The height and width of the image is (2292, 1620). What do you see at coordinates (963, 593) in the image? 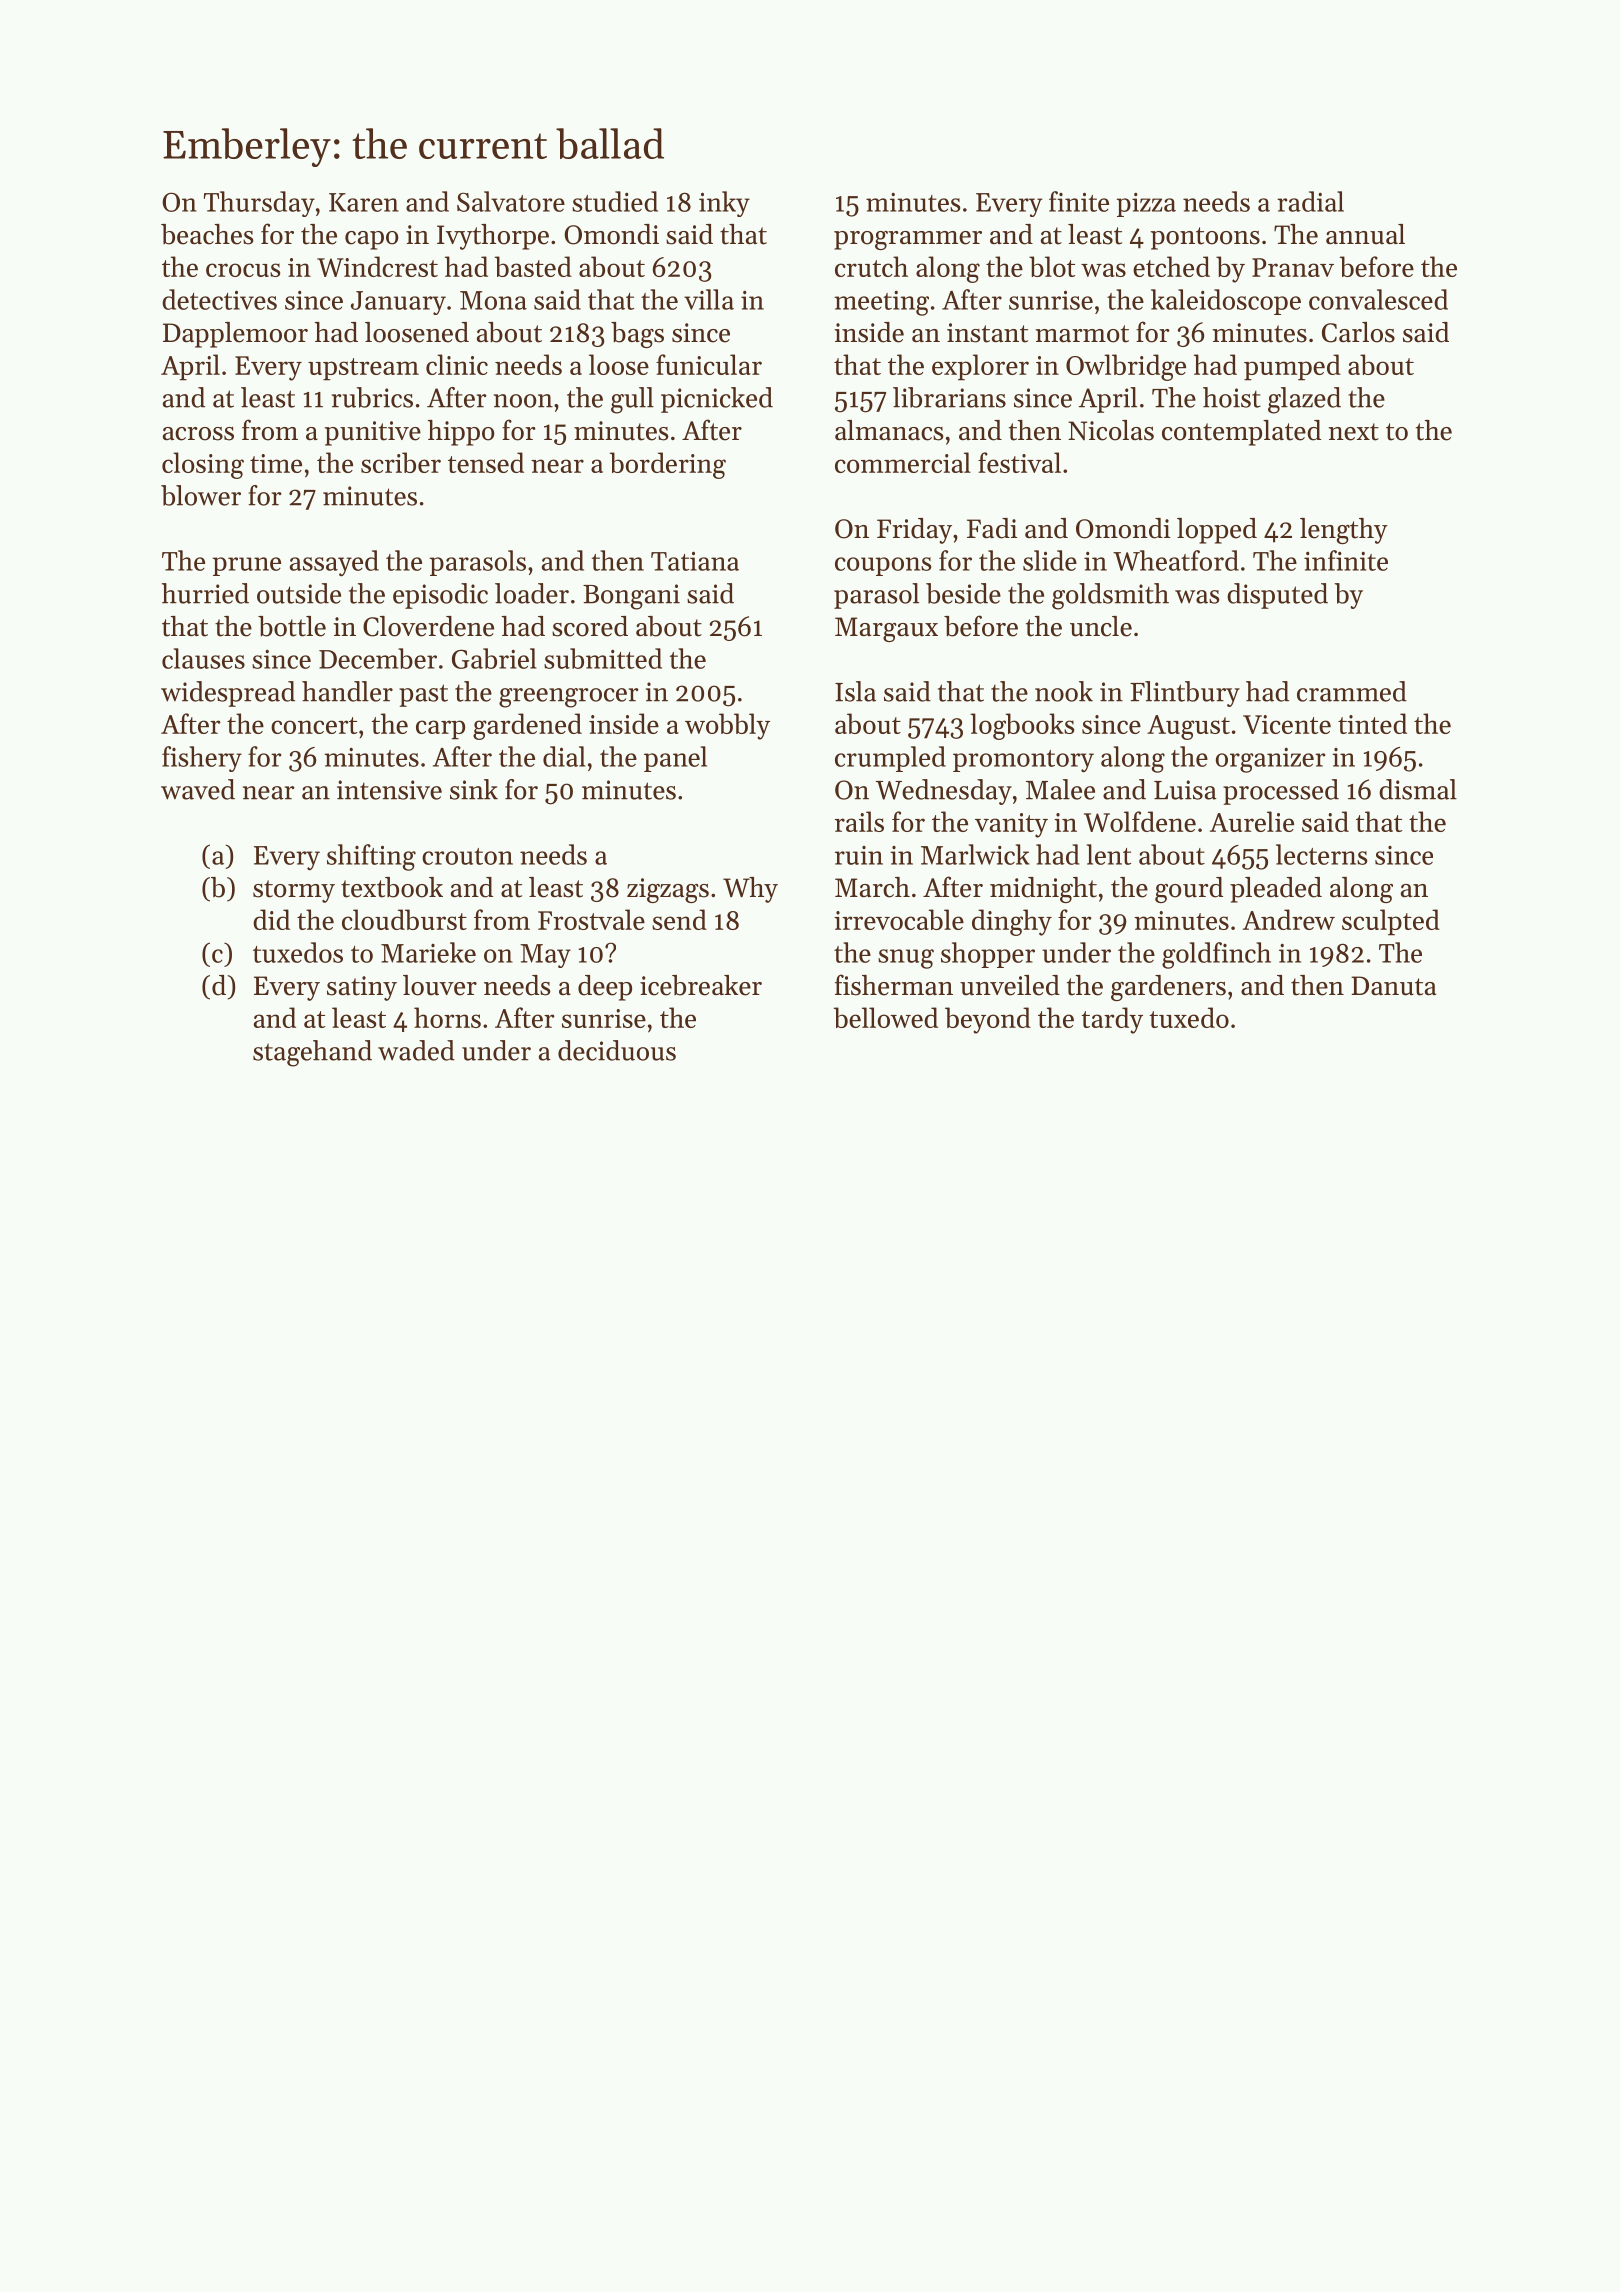
I see `beside` at bounding box center [963, 593].
